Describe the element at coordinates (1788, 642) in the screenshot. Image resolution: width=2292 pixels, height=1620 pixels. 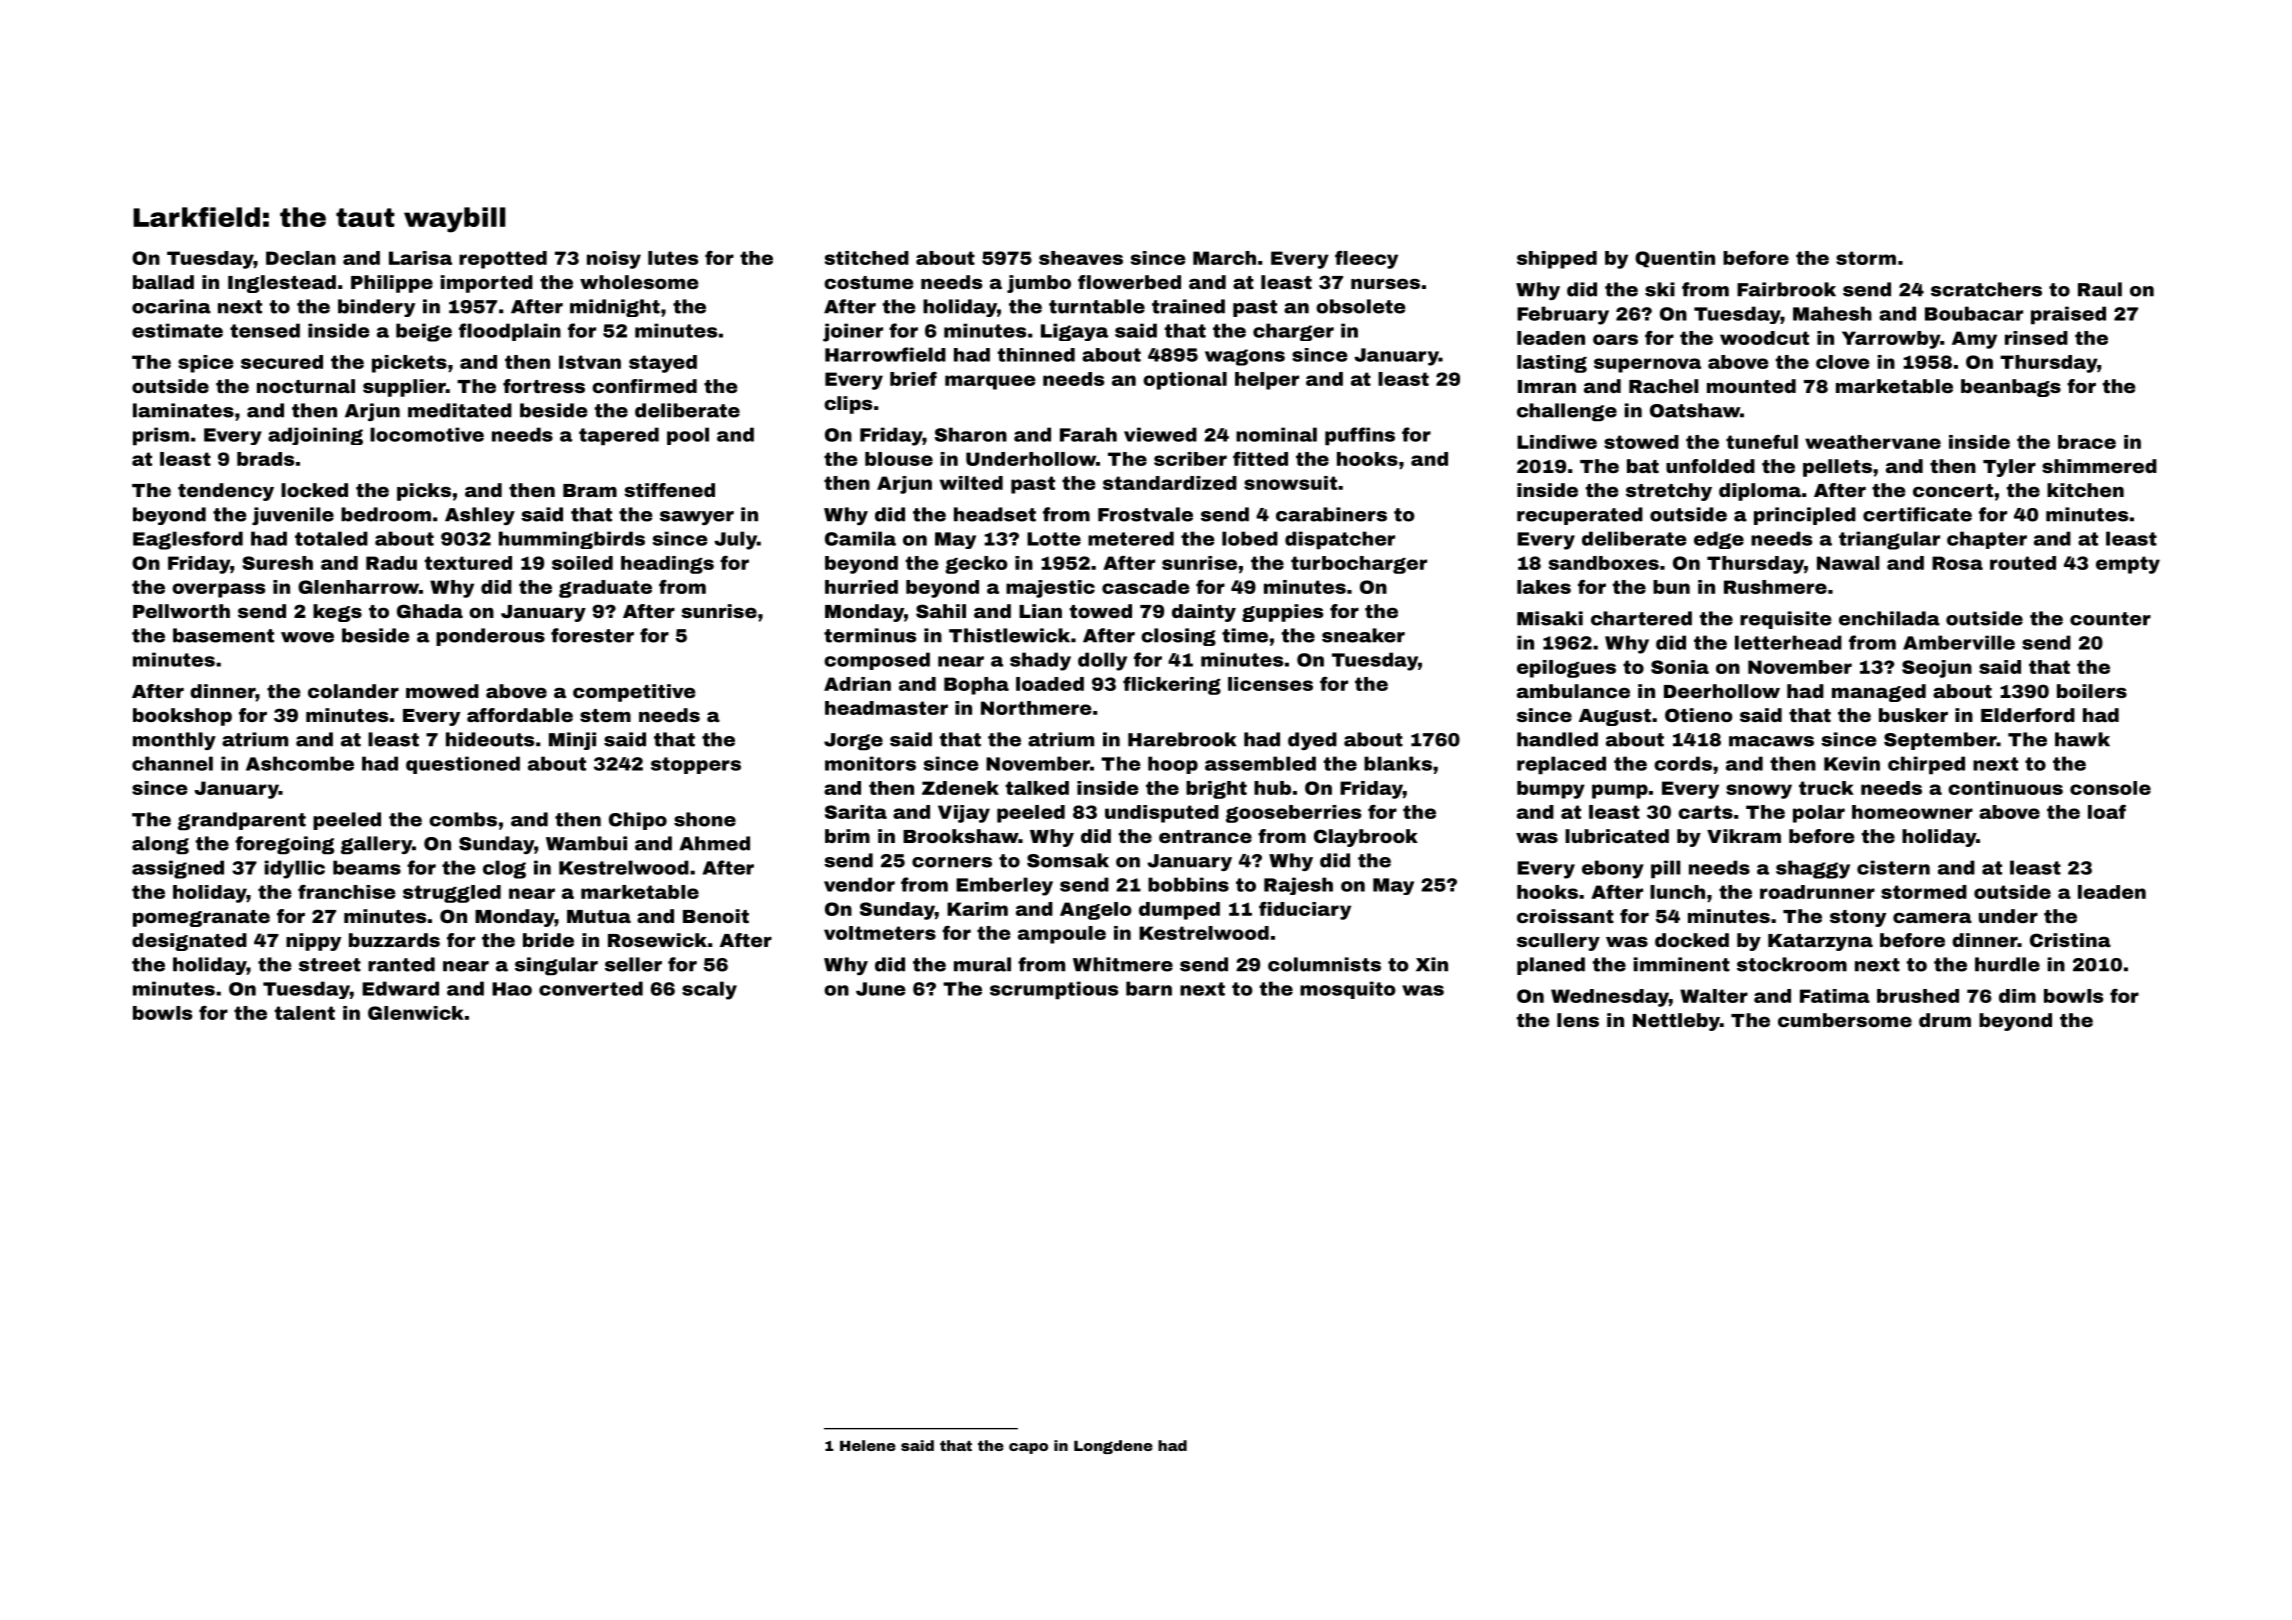
I see `letterhead` at that location.
